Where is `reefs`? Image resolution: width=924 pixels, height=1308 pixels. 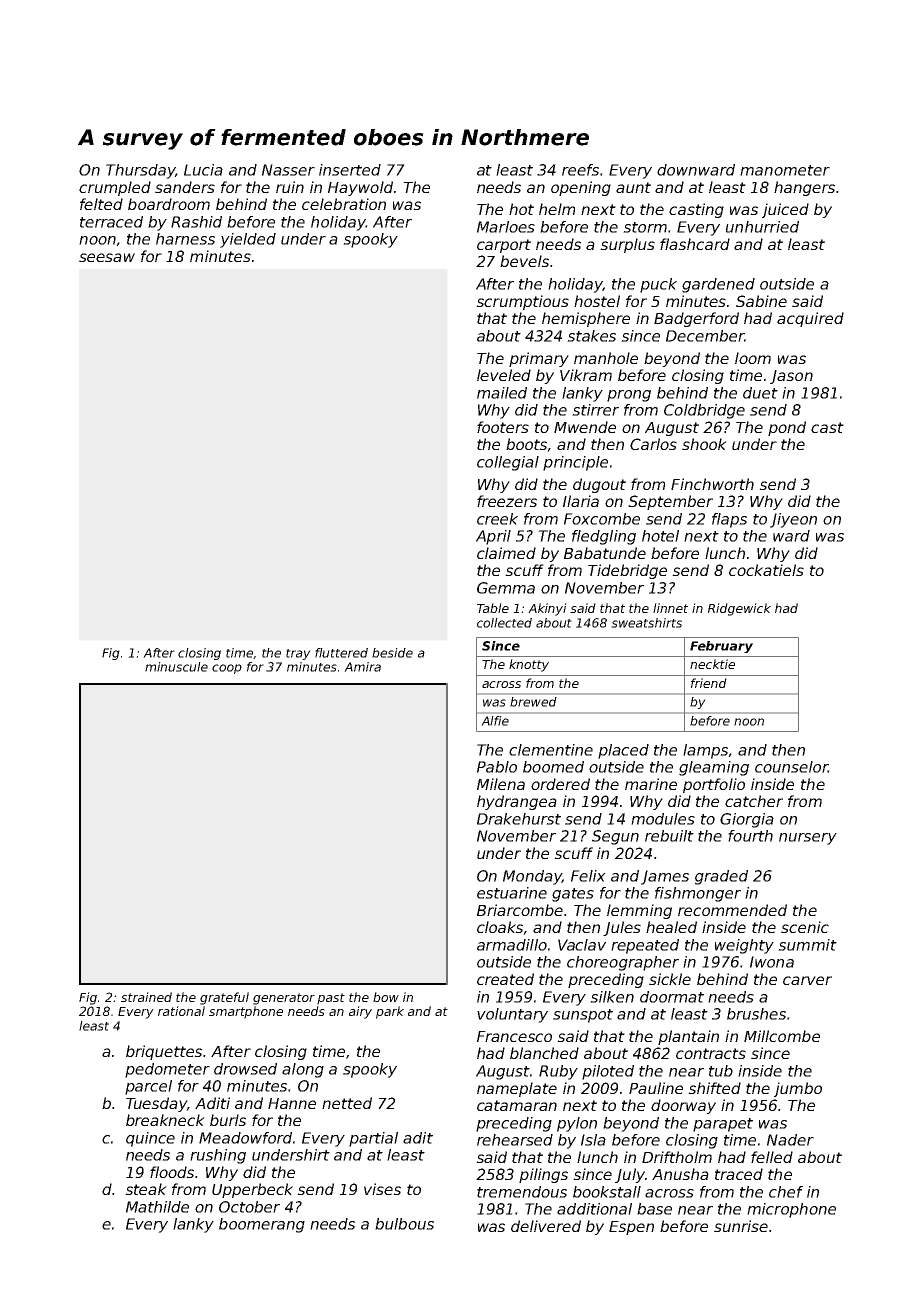
reefs is located at coordinates (580, 170).
